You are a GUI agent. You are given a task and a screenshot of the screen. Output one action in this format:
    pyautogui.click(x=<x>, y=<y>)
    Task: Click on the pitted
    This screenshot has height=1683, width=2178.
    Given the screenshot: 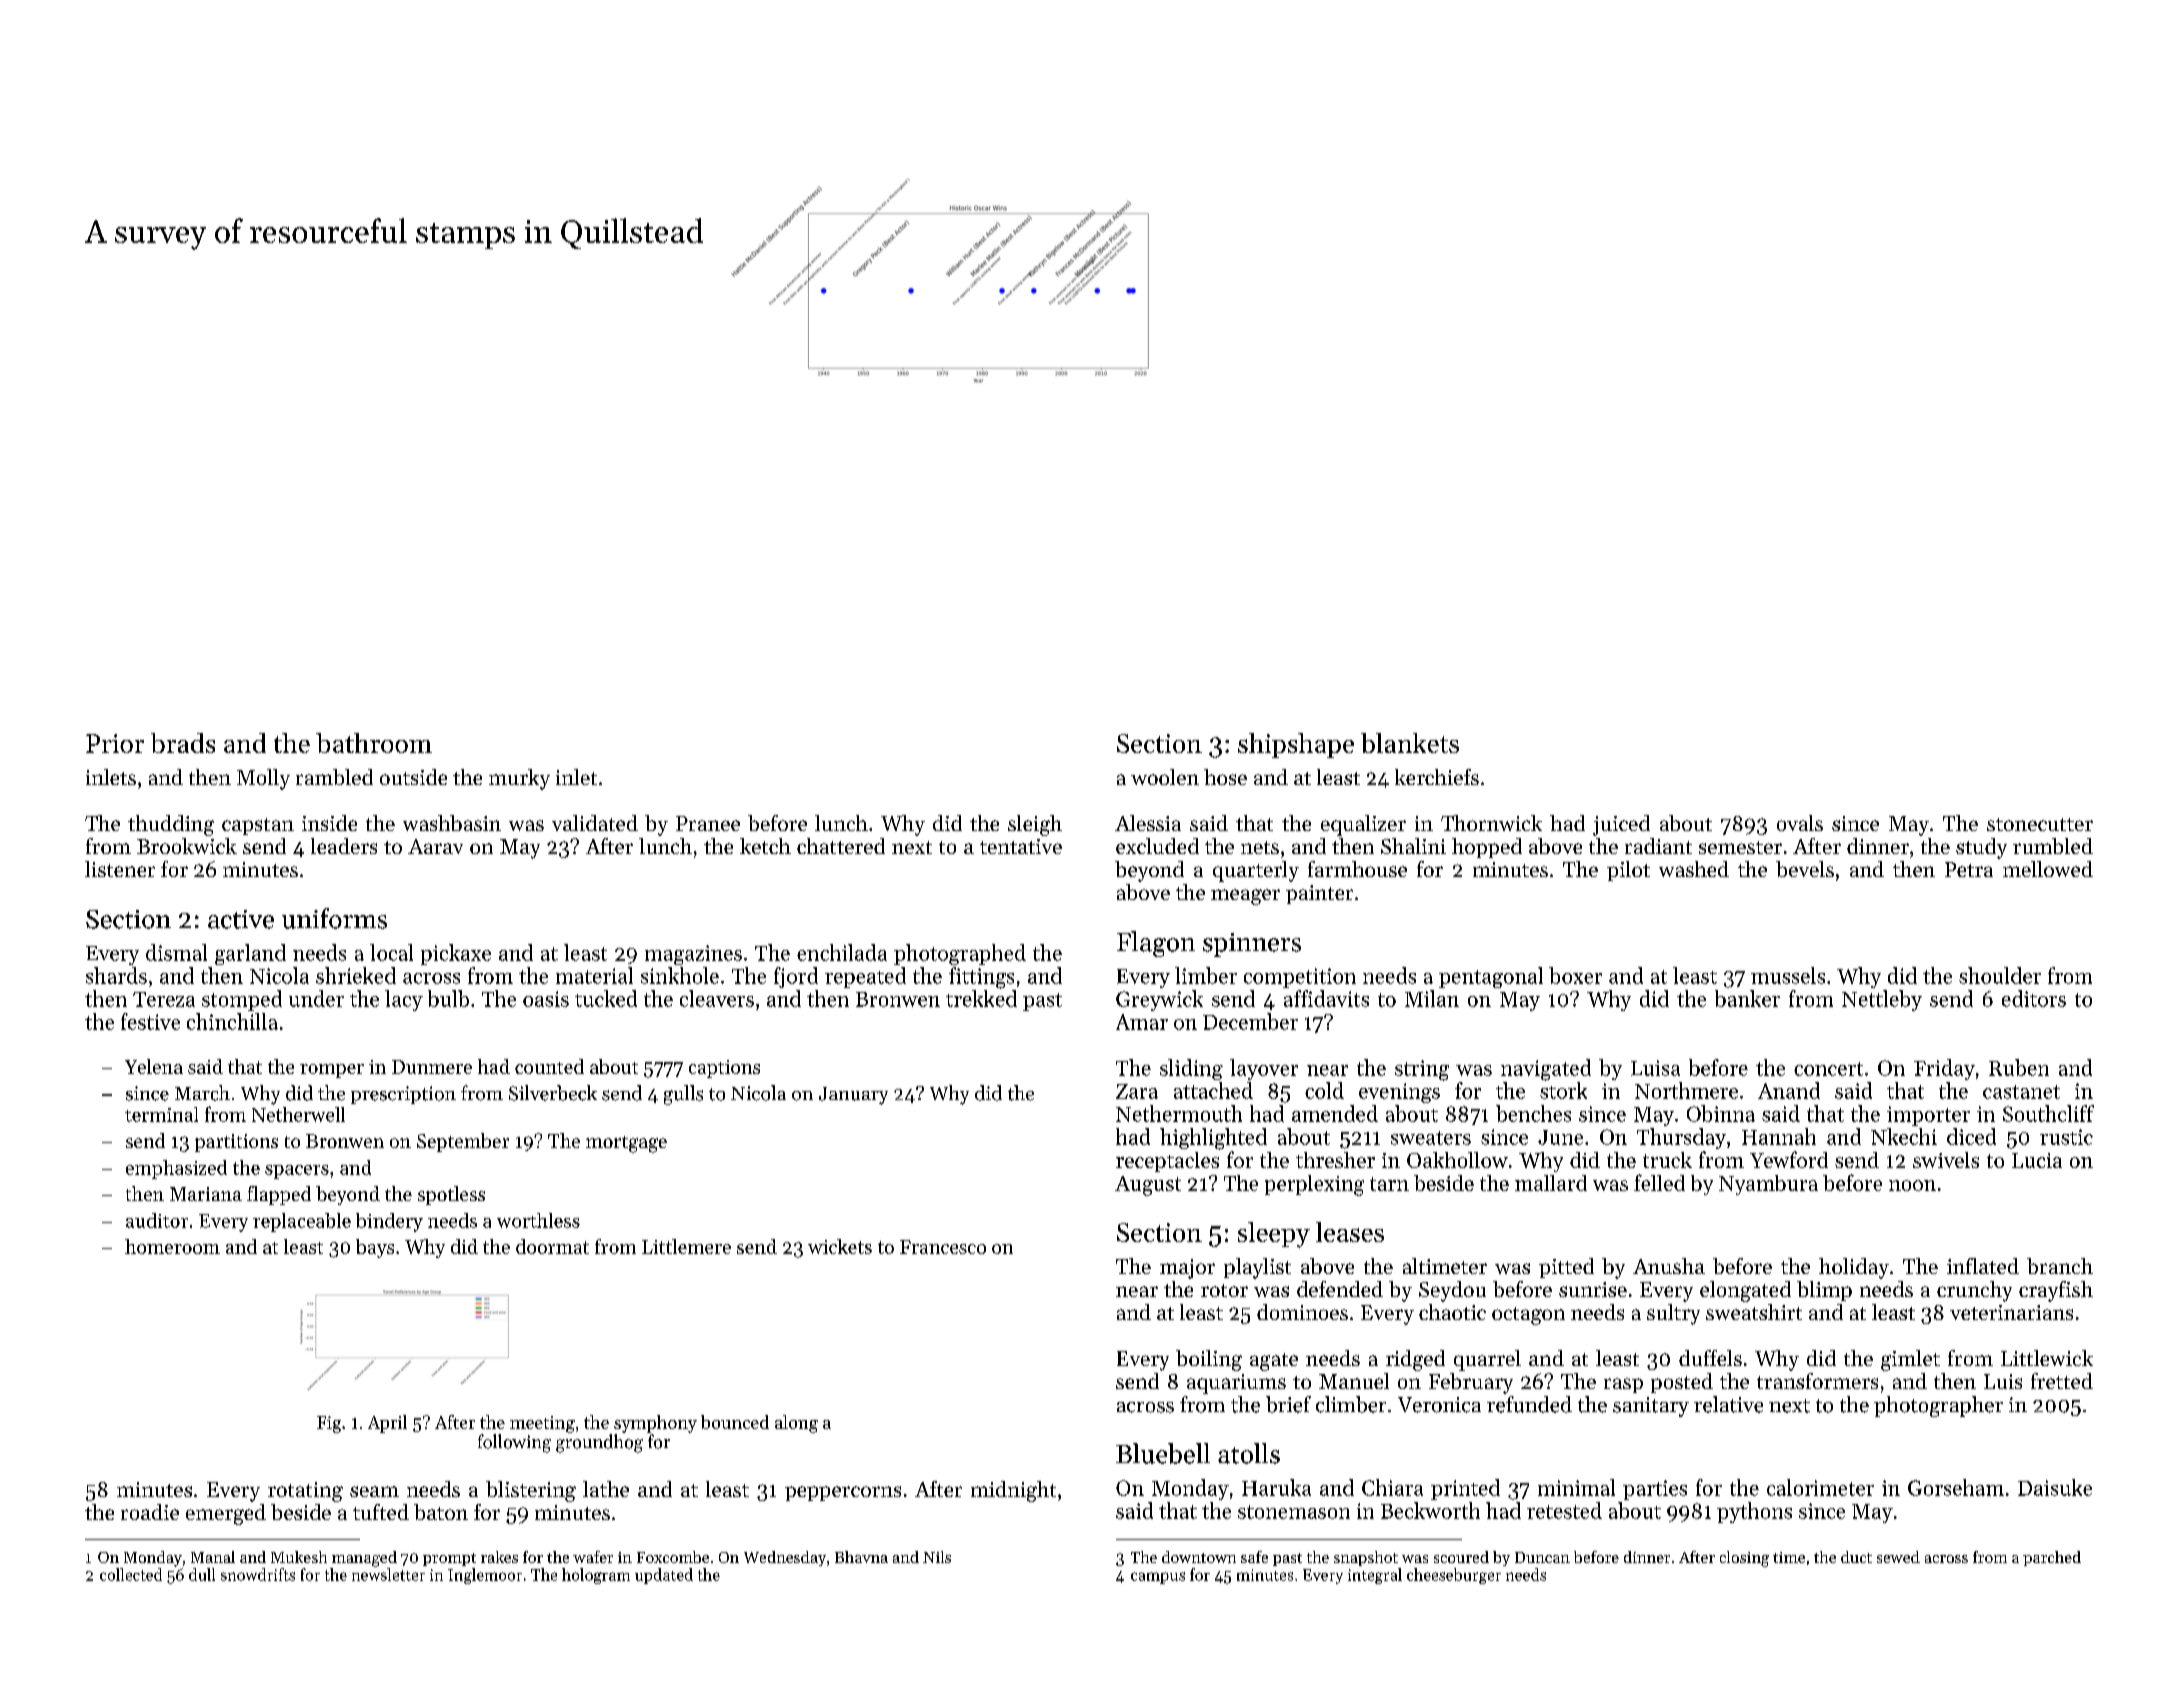 What is the action you would take?
    pyautogui.click(x=1566, y=1268)
